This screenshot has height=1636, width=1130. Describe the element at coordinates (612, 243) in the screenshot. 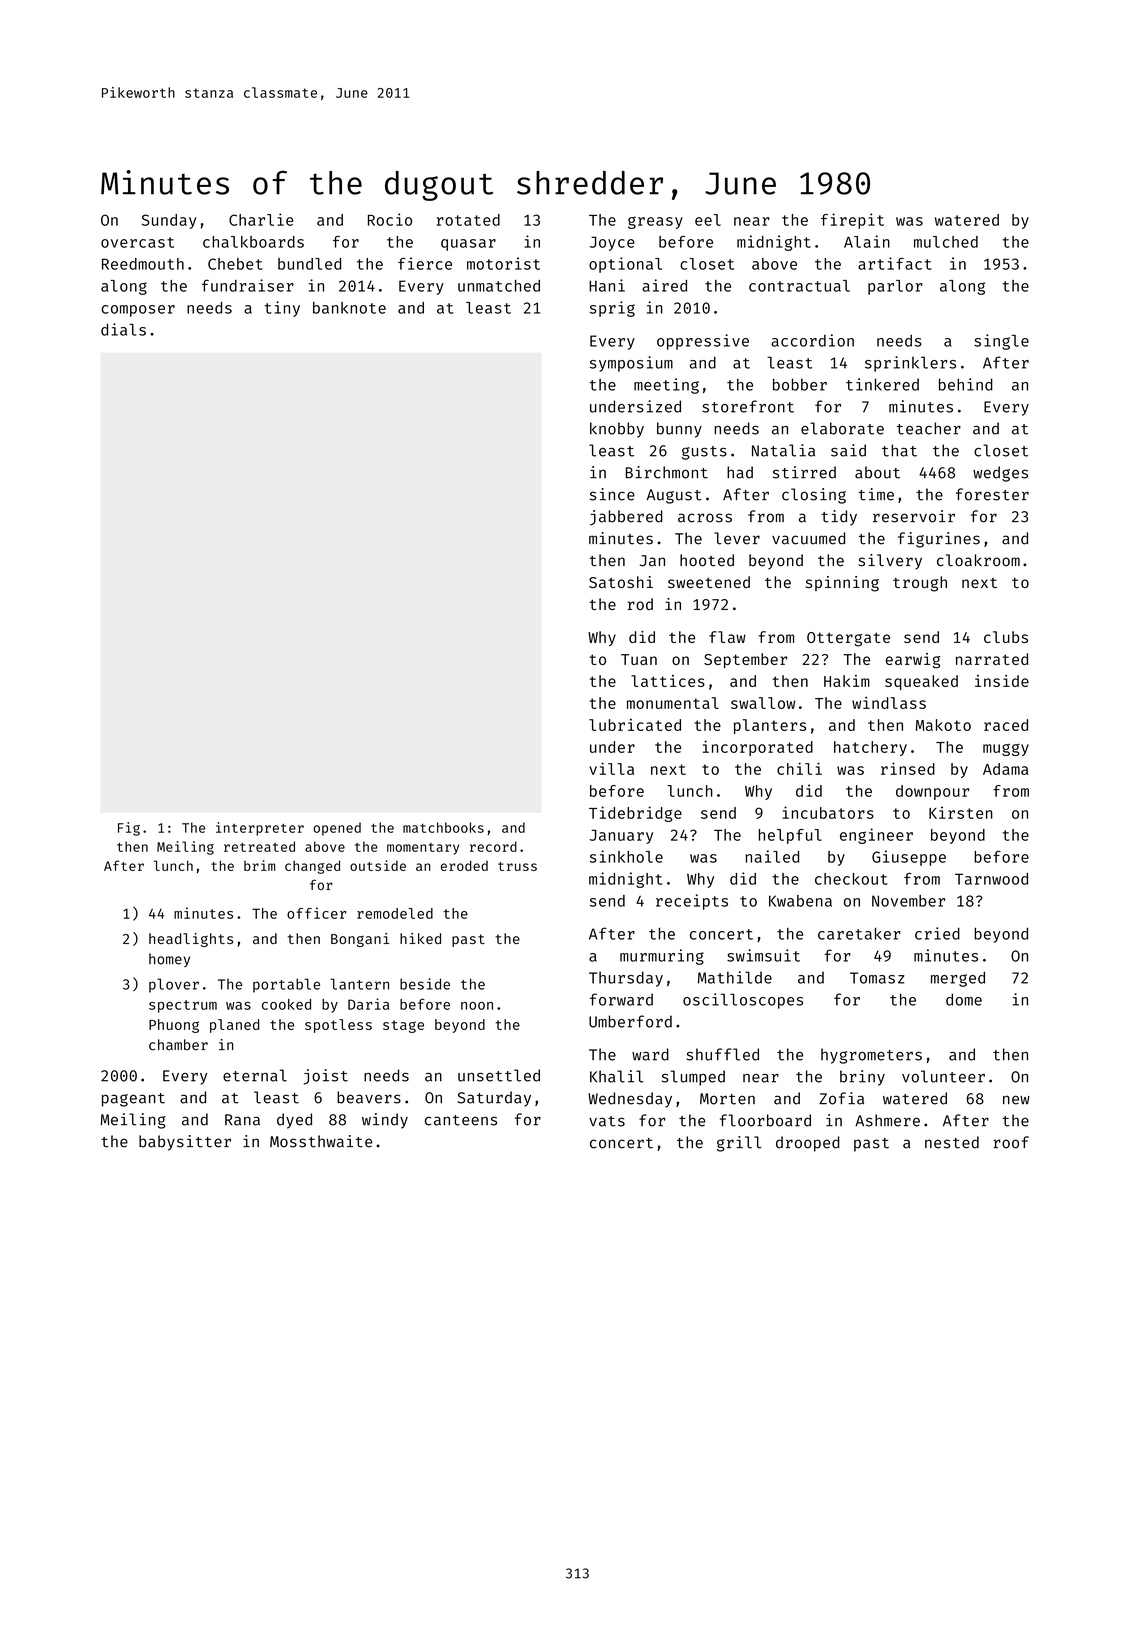

I see `Joyce` at that location.
